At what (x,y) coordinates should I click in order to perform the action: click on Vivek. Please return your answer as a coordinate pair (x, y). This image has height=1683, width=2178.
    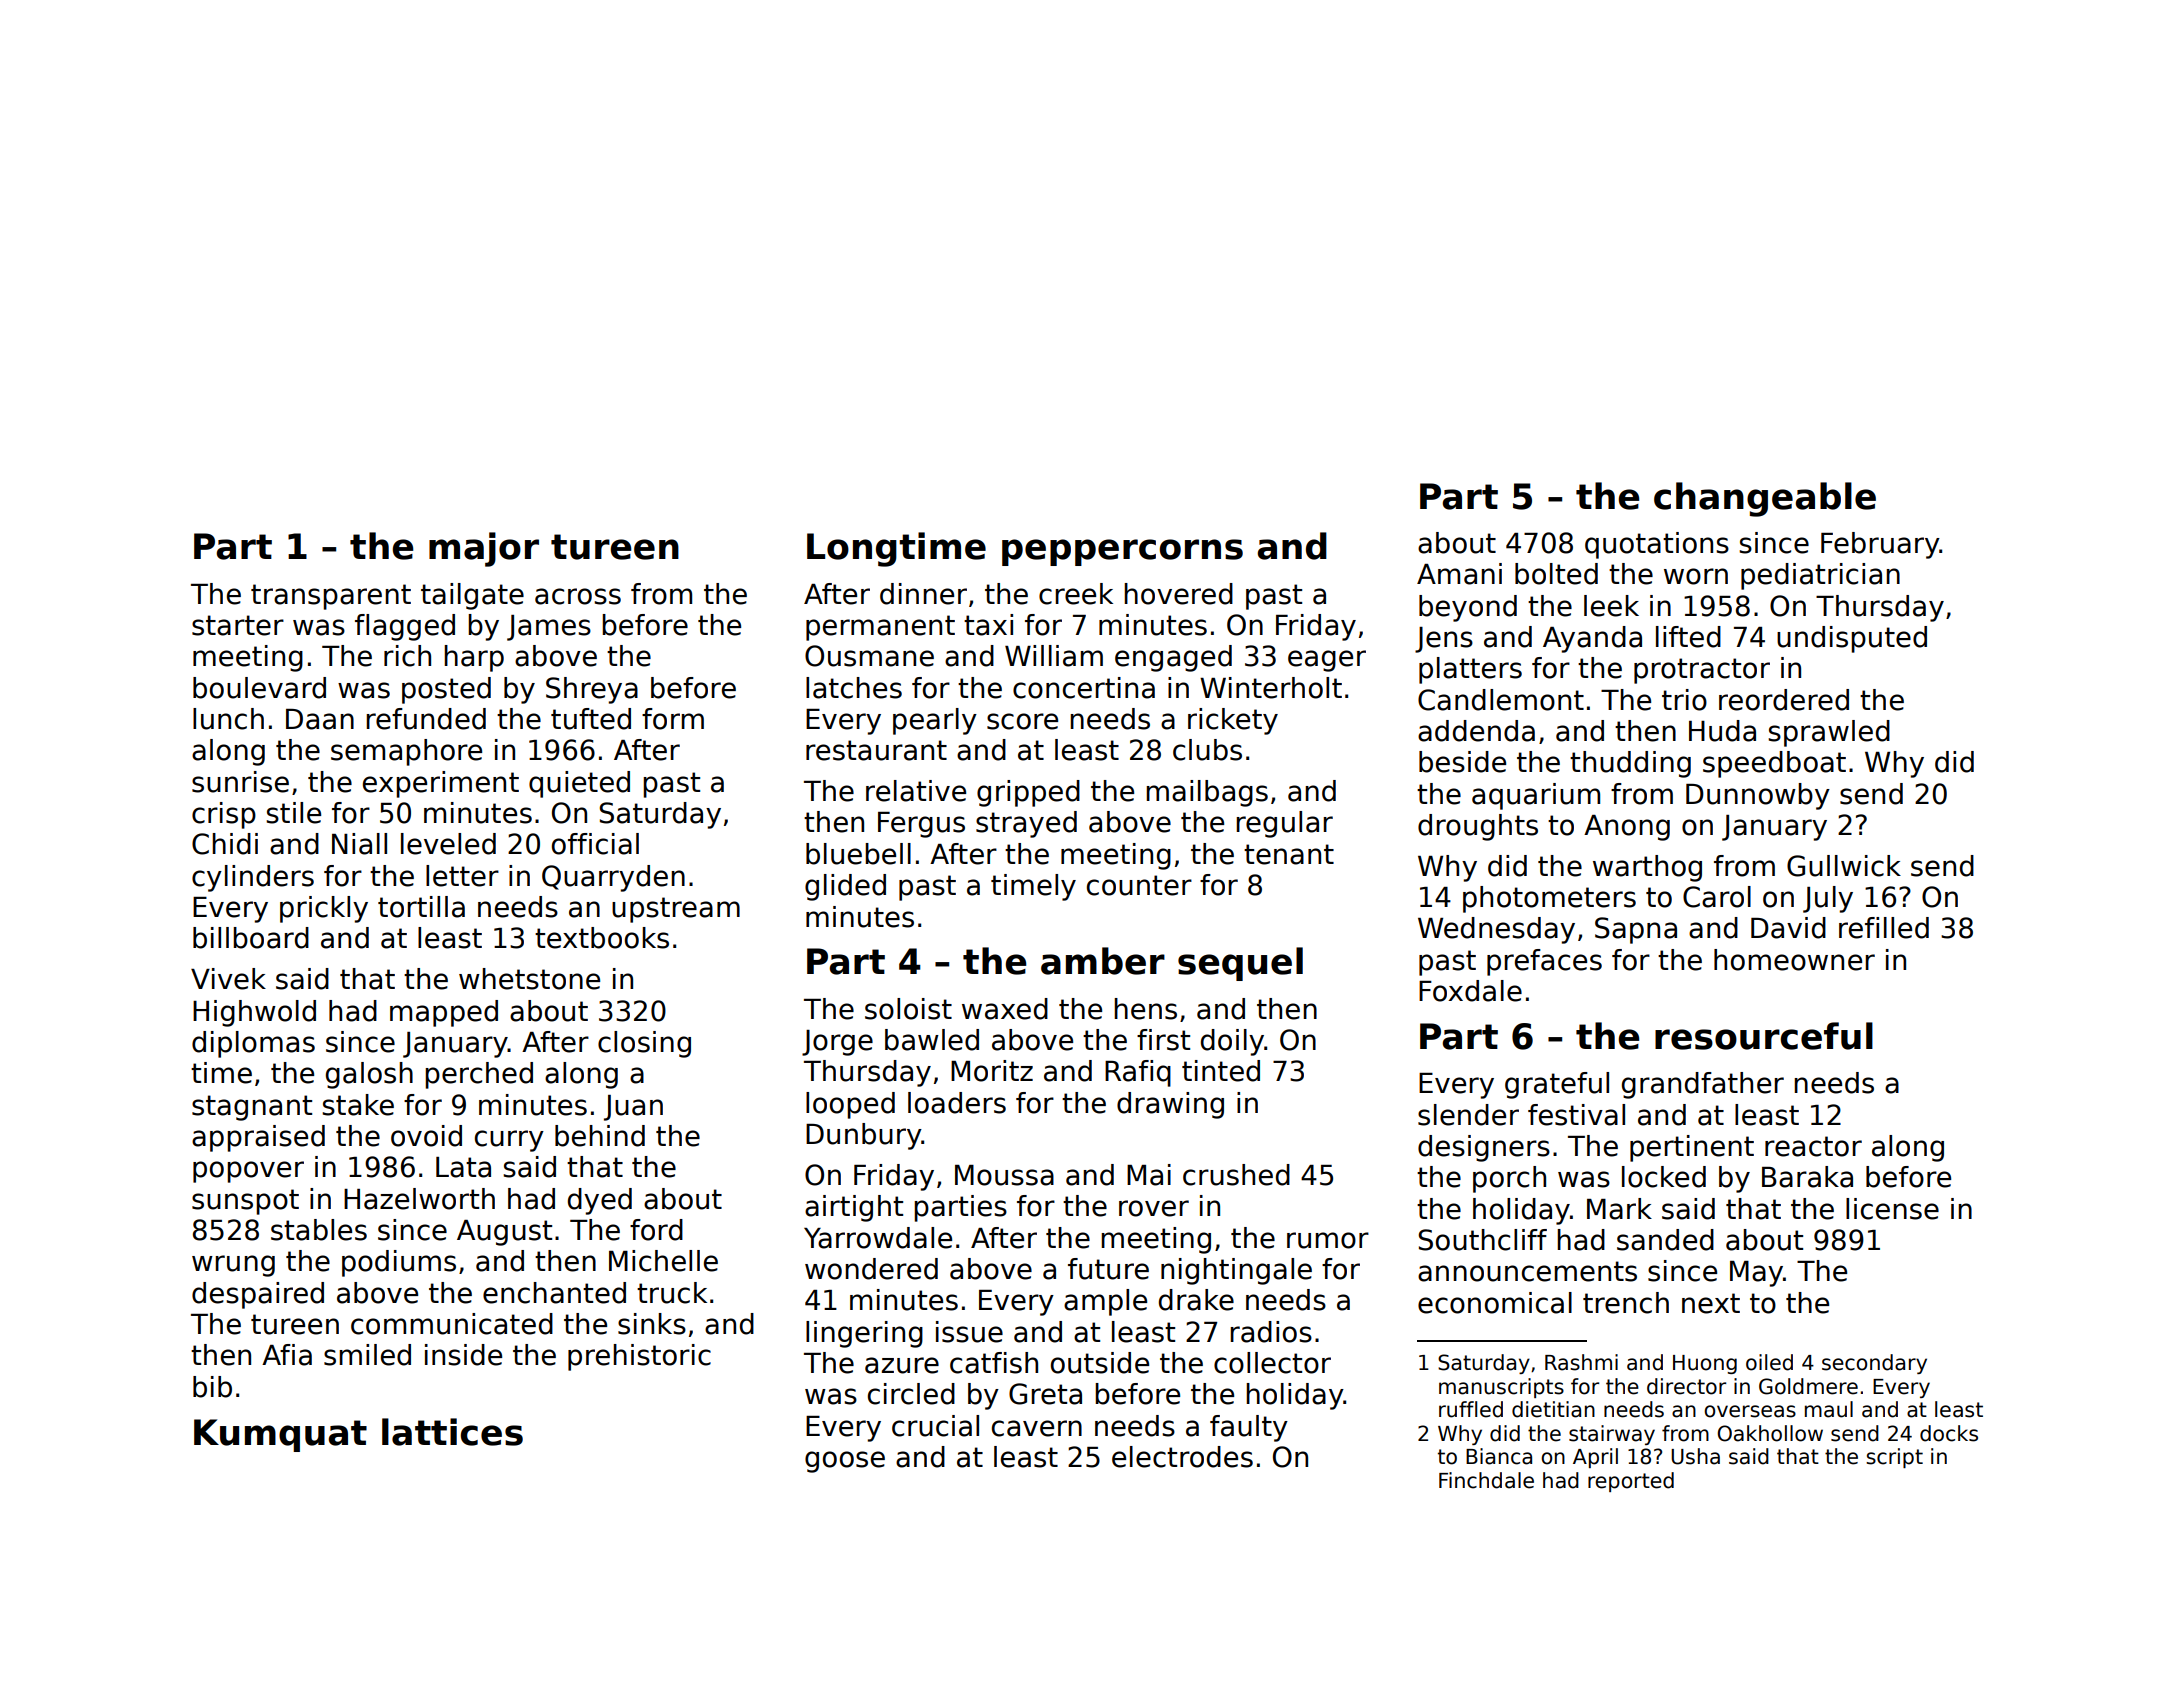
    Looking at the image, I should click on (228, 979).
